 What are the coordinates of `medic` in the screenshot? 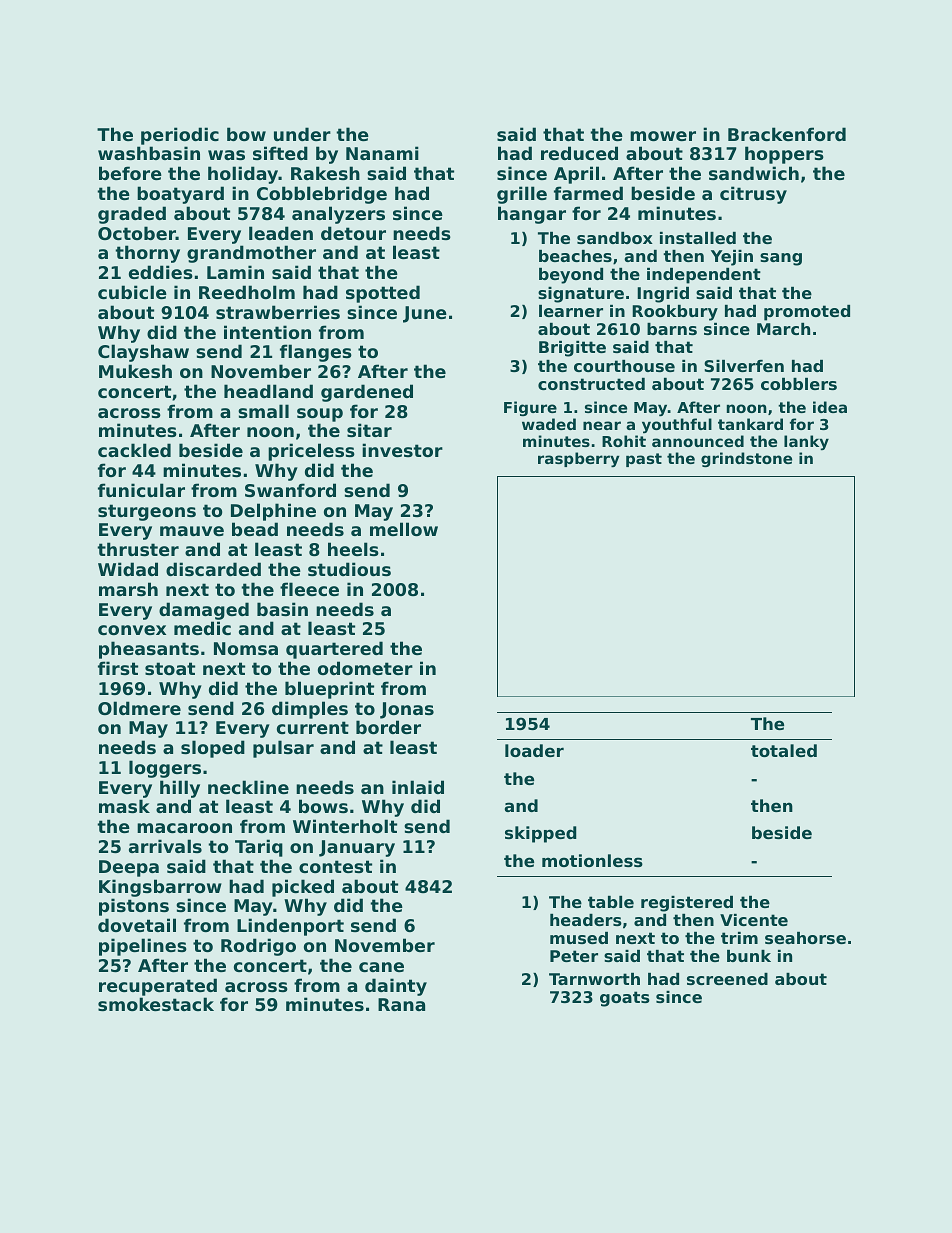 It's located at (202, 628).
